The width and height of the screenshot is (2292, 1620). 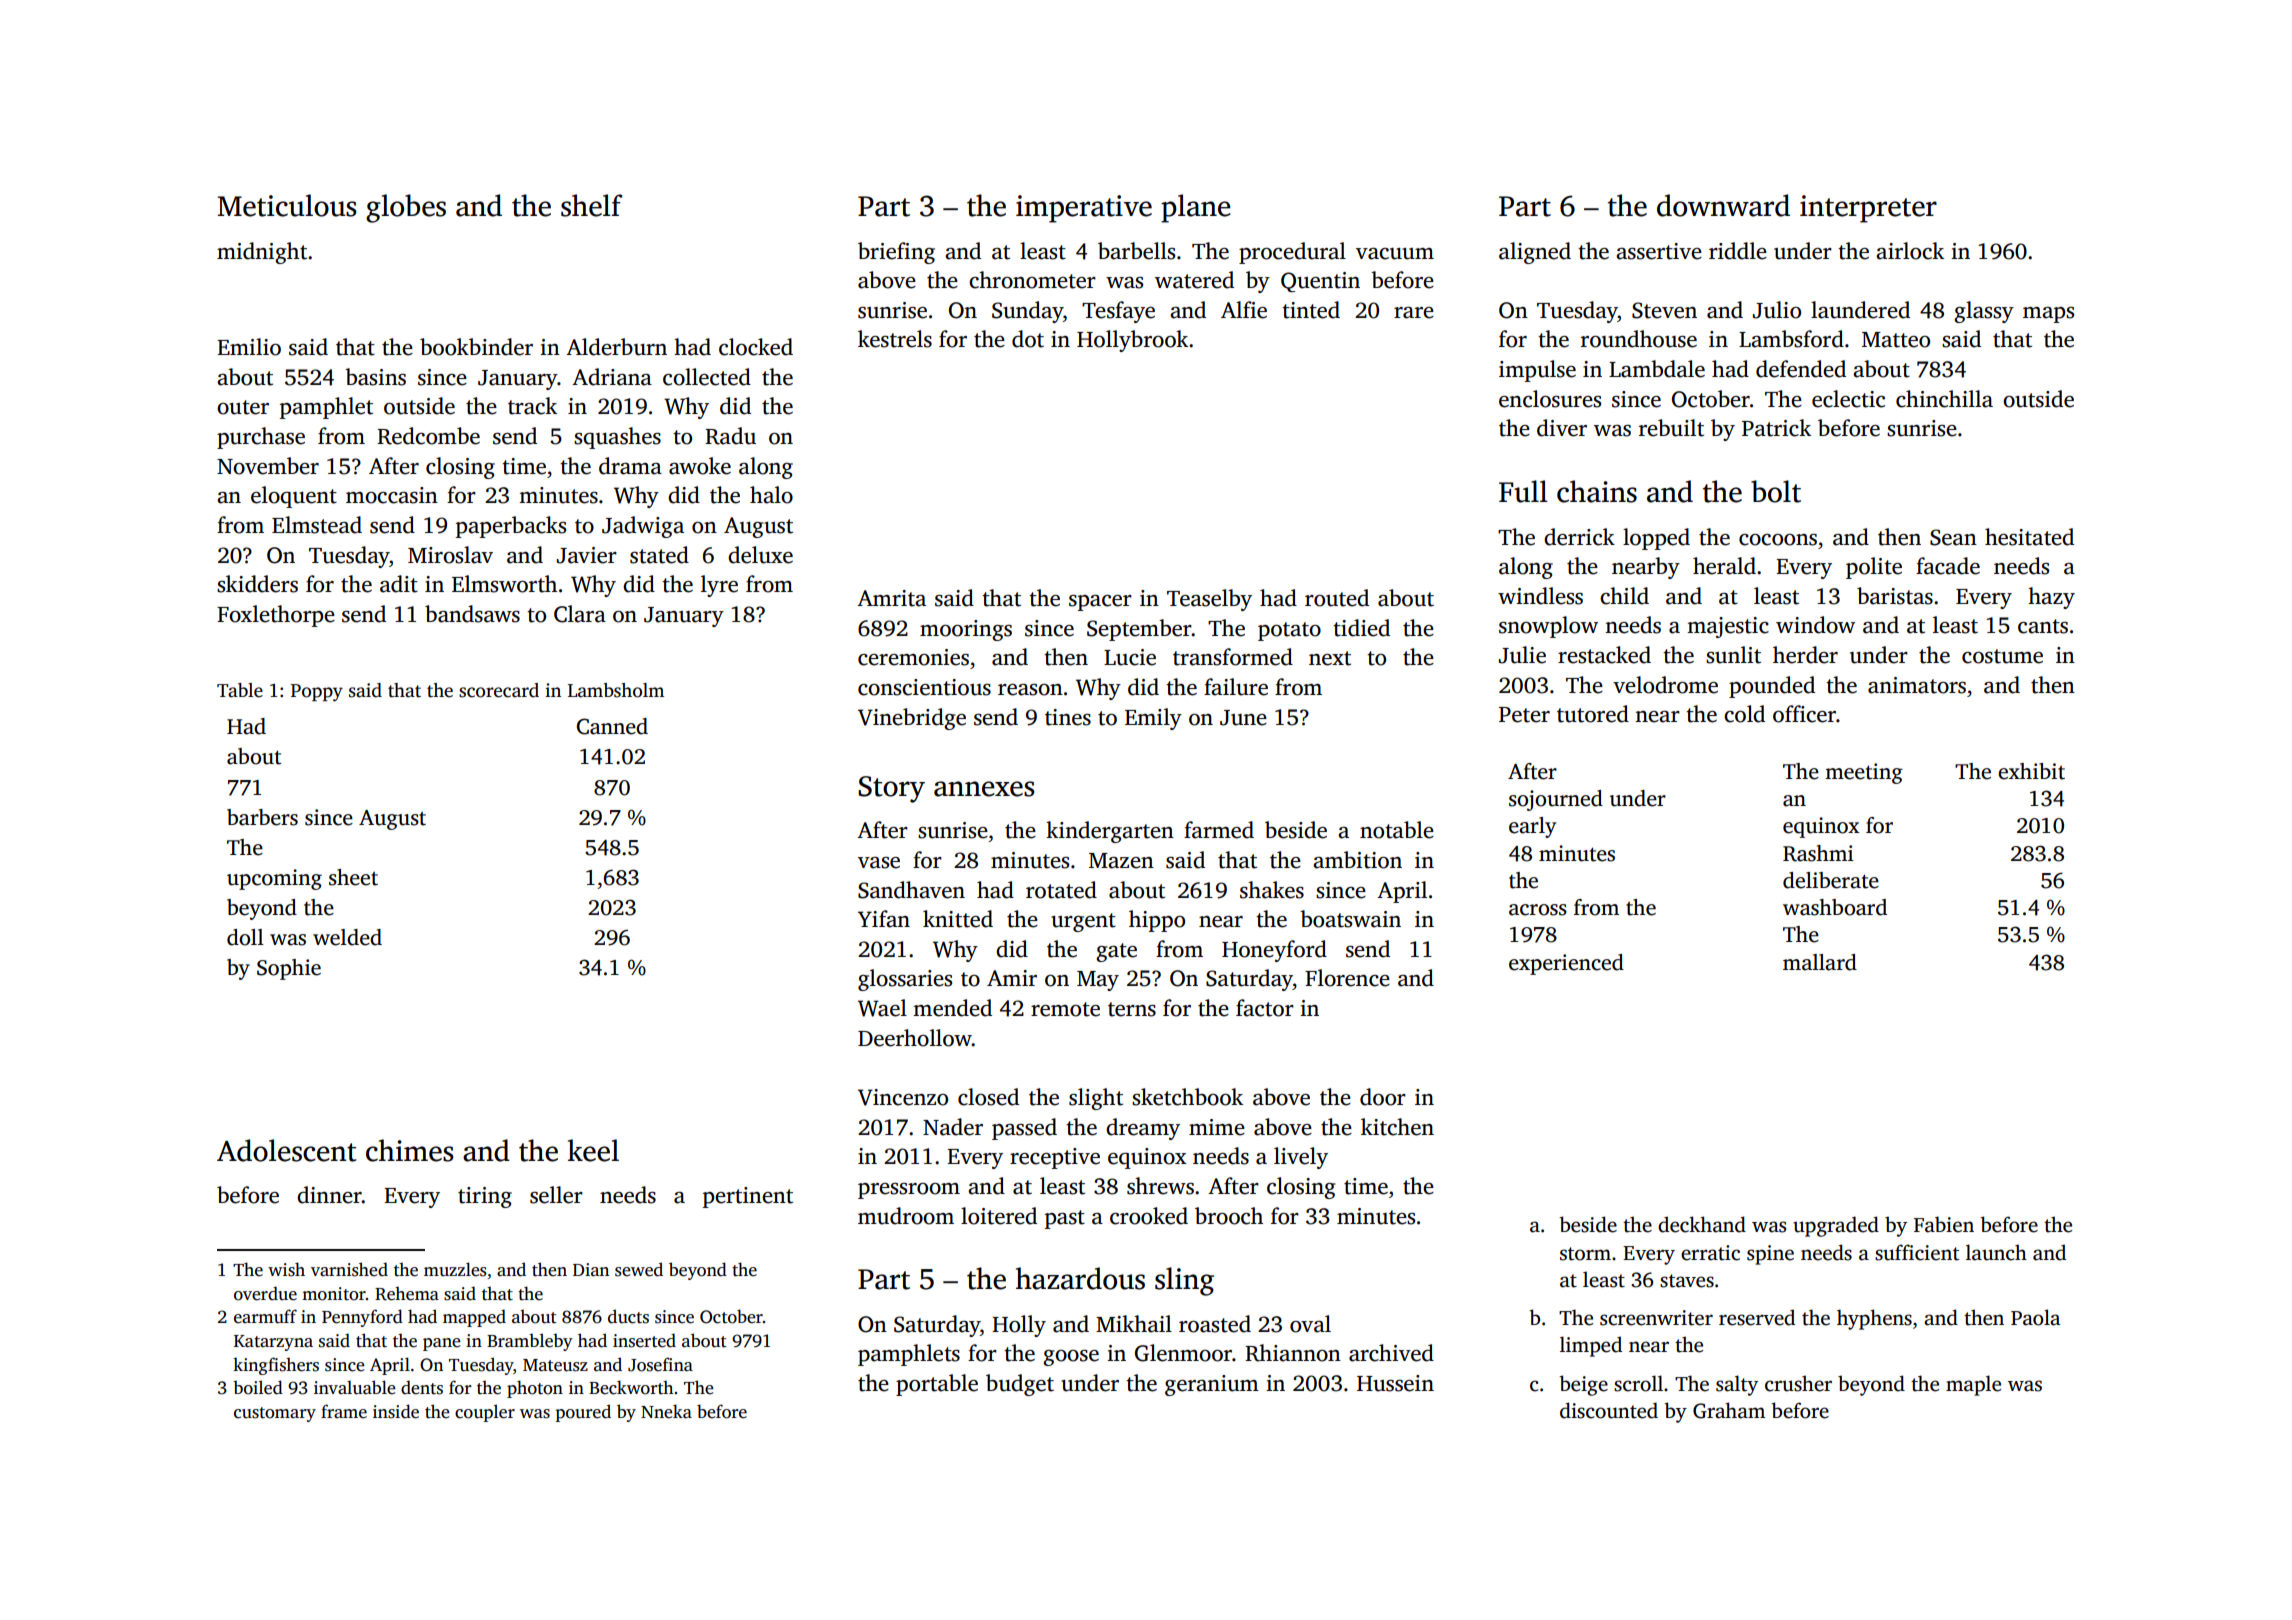 I want to click on geranium, so click(x=1212, y=1385).
